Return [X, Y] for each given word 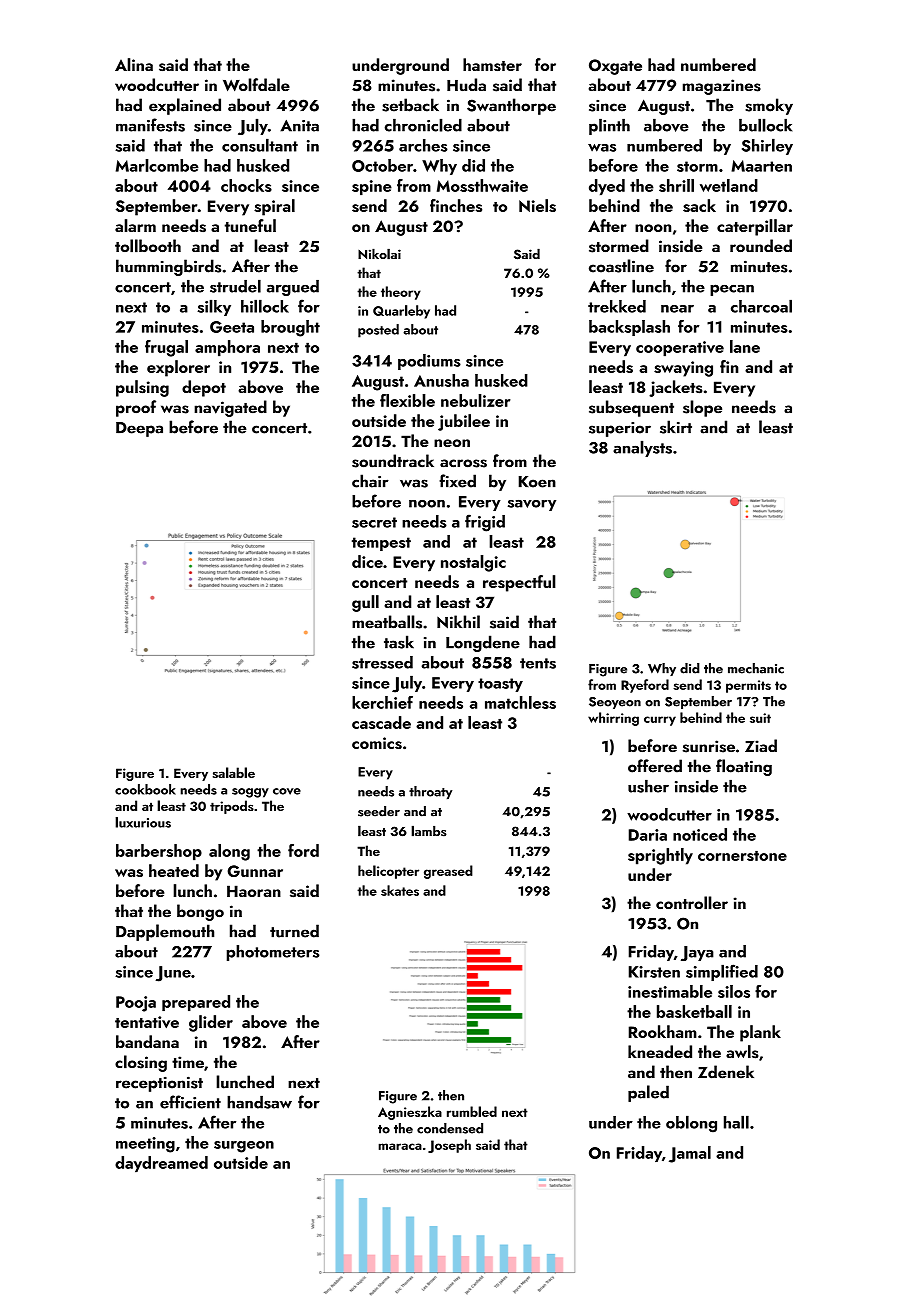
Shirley [767, 146]
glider [211, 1023]
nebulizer [476, 400]
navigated [230, 408]
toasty [500, 685]
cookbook [145, 789]
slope [702, 408]
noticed [700, 834]
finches [456, 205]
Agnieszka [410, 1113]
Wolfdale [256, 85]
